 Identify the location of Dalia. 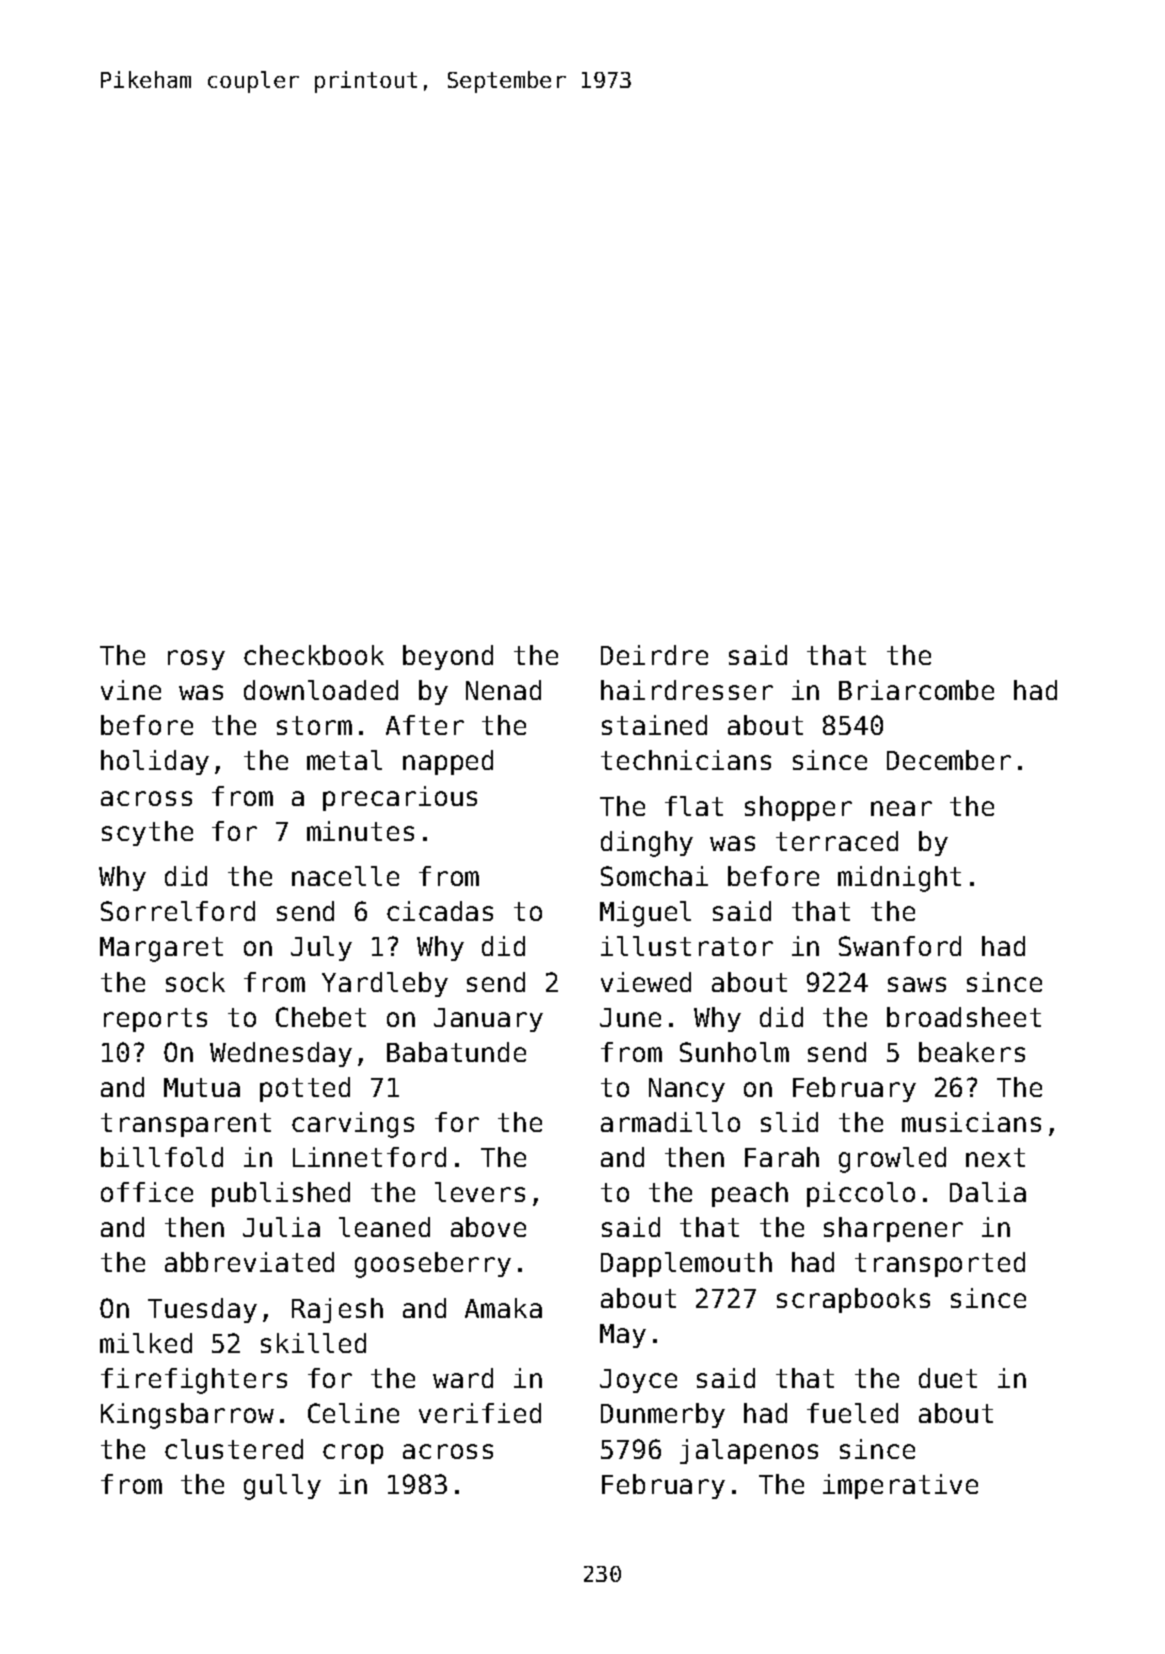
(988, 1192).
